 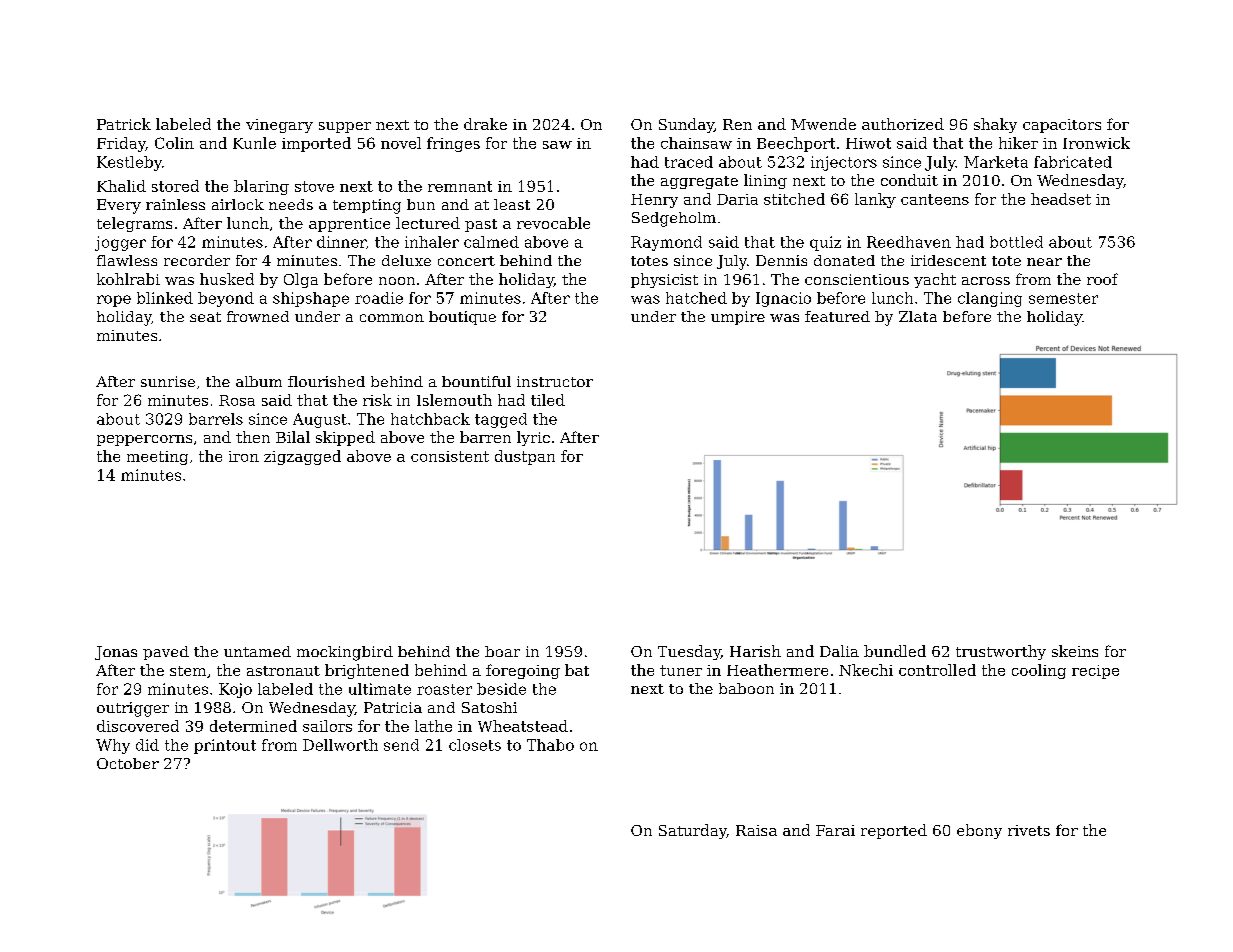 What do you see at coordinates (1102, 279) in the document?
I see `roof` at bounding box center [1102, 279].
